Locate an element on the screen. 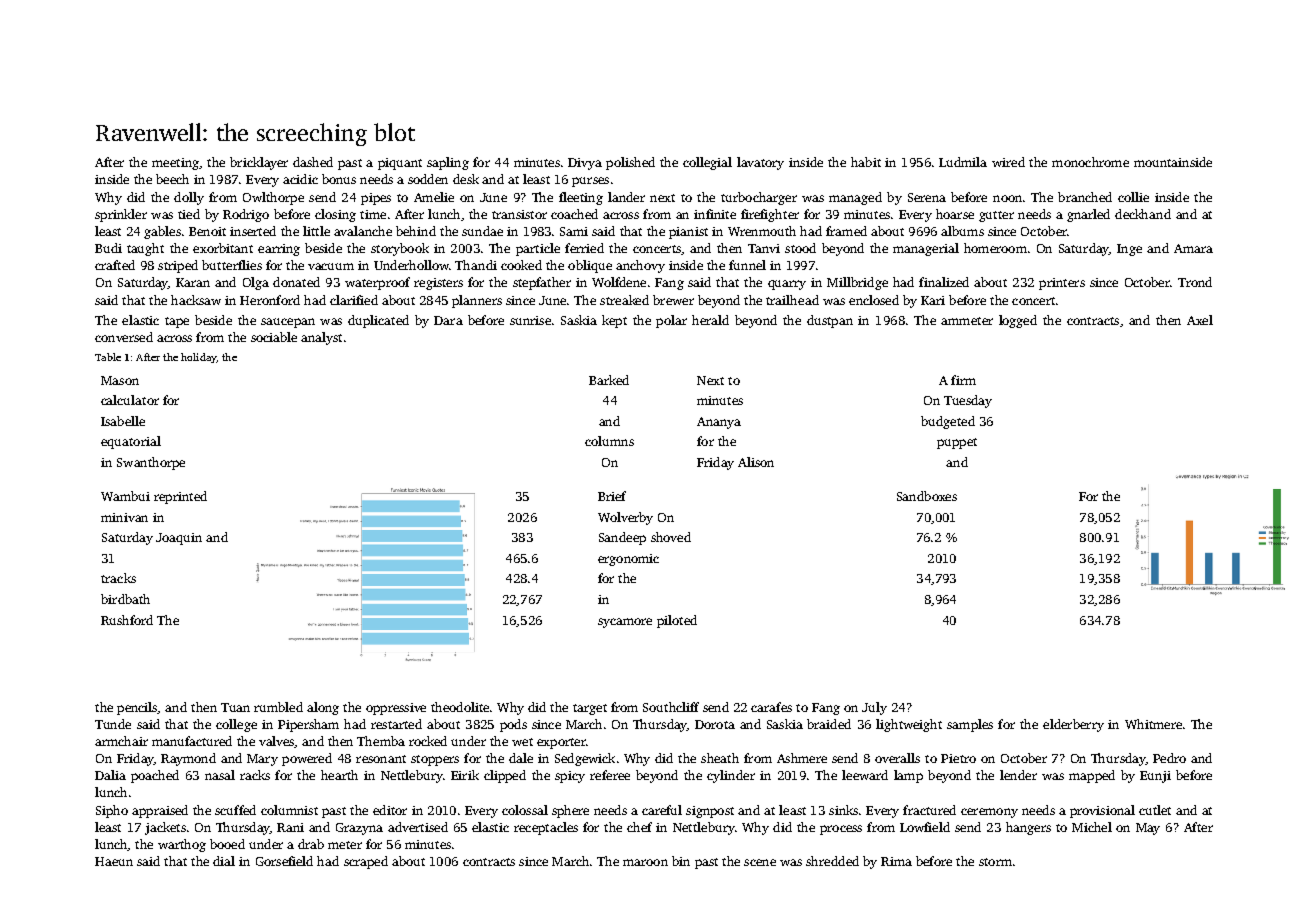  collegial is located at coordinates (707, 163).
